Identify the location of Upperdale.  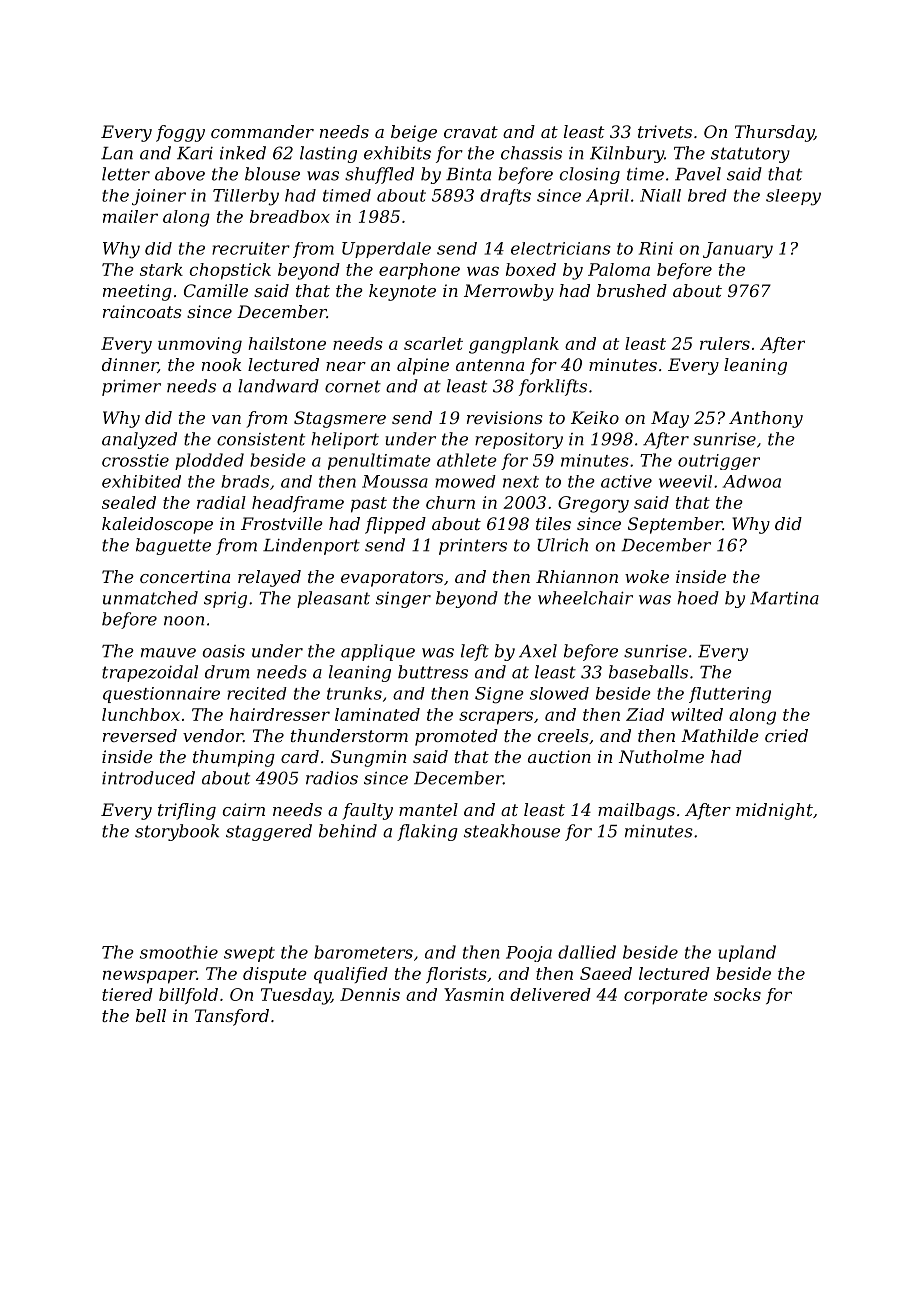
(386, 250).
